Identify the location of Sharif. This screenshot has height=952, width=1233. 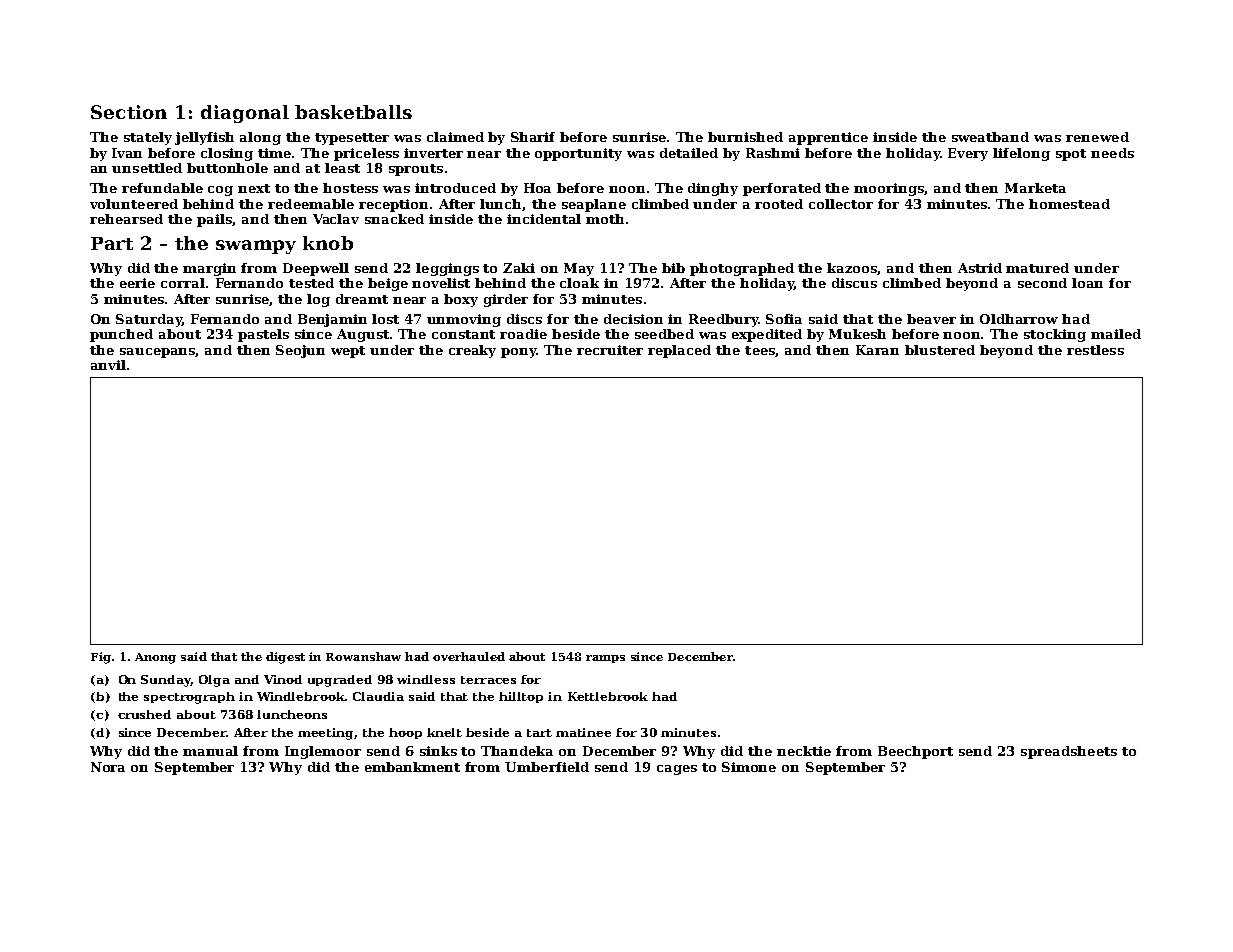
(533, 137).
